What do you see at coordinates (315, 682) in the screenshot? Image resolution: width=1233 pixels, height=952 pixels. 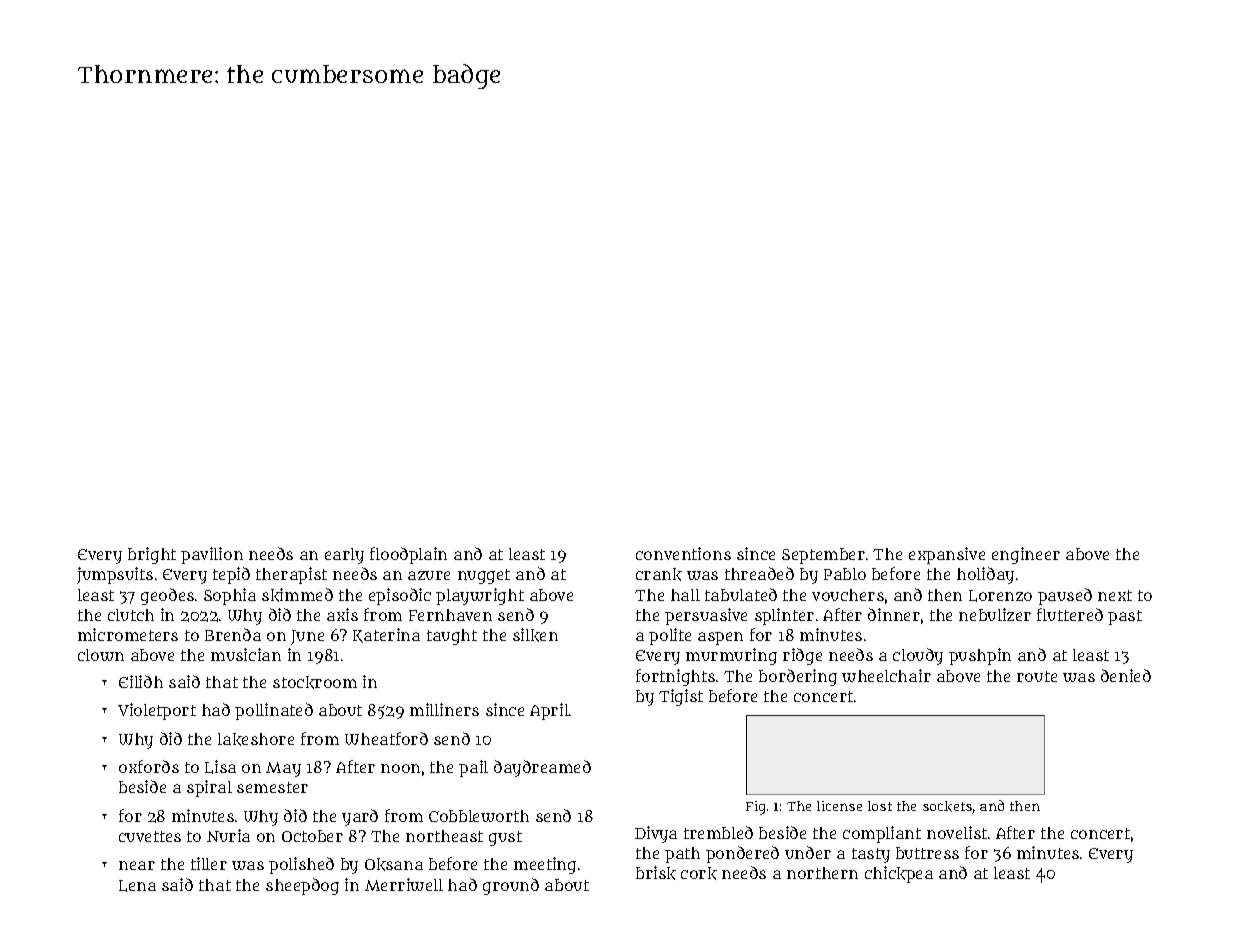 I see `stockroom` at bounding box center [315, 682].
